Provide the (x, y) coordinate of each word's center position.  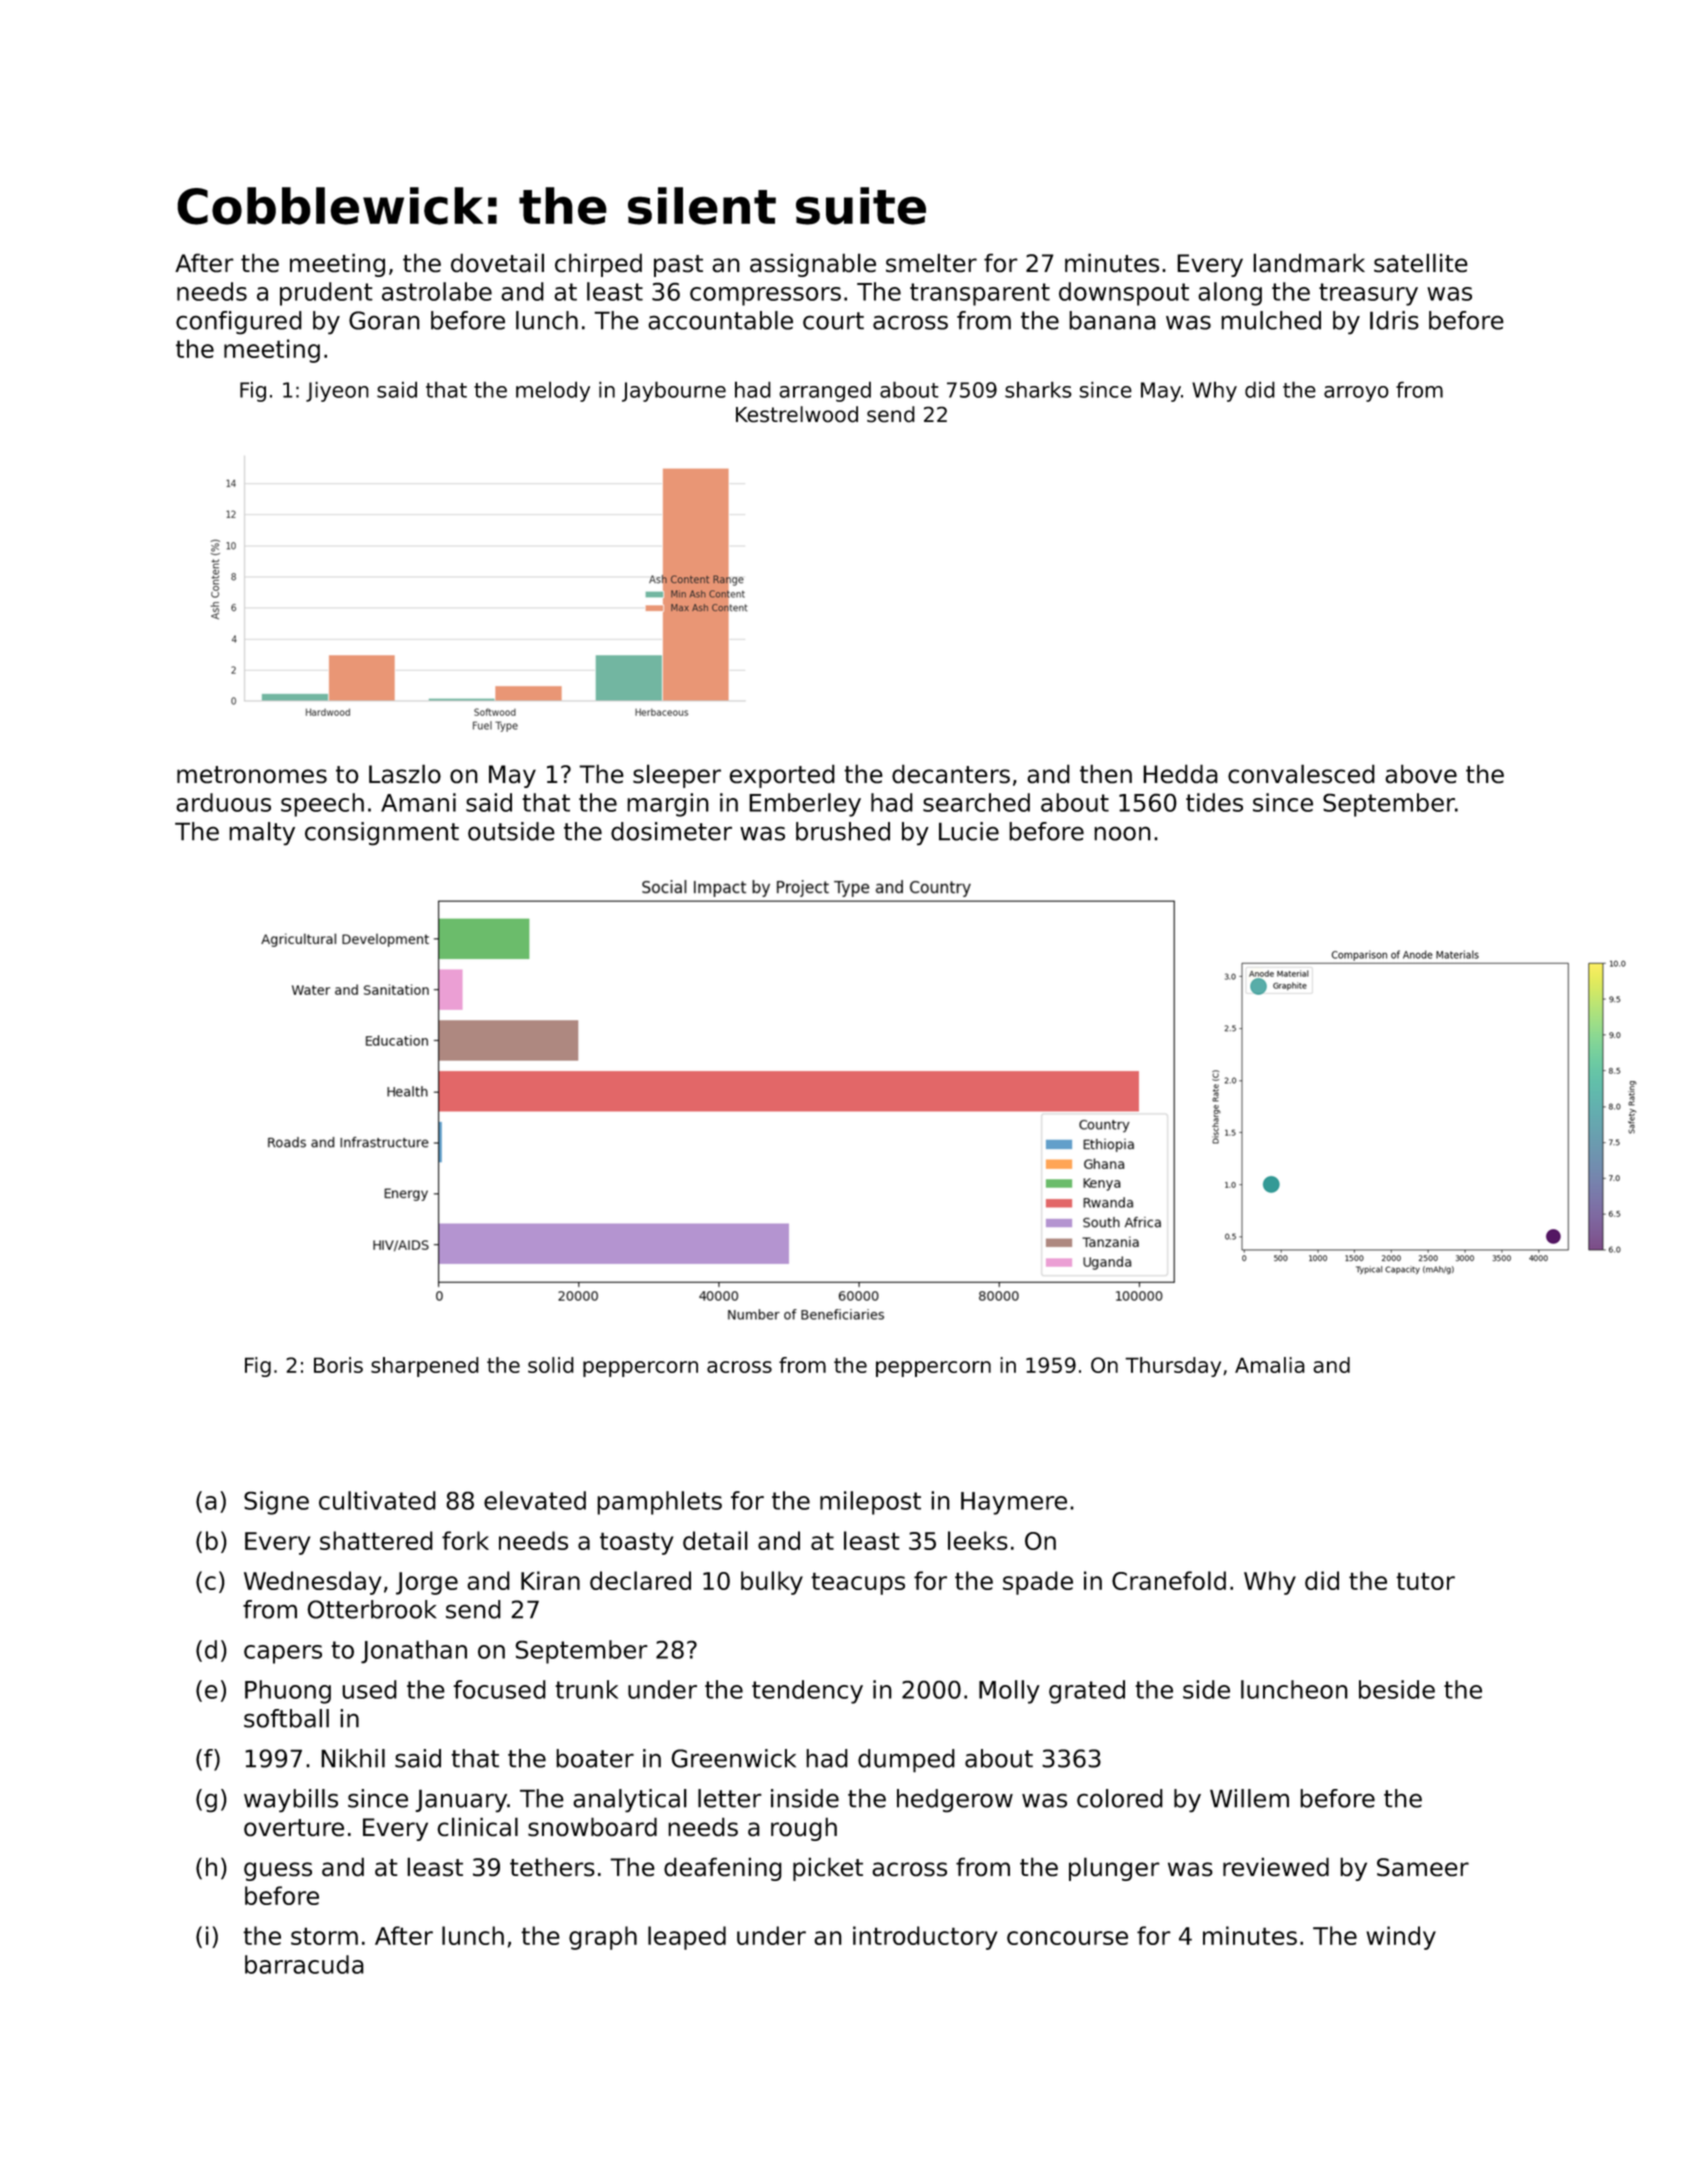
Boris (338, 1365)
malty (262, 833)
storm (324, 1936)
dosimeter (671, 831)
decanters (951, 773)
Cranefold (1169, 1580)
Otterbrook (372, 1609)
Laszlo (405, 773)
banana (1112, 320)
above (1421, 773)
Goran (384, 320)
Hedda (1180, 773)
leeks (978, 1540)
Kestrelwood (797, 414)
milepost (870, 1503)
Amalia (1270, 1365)
